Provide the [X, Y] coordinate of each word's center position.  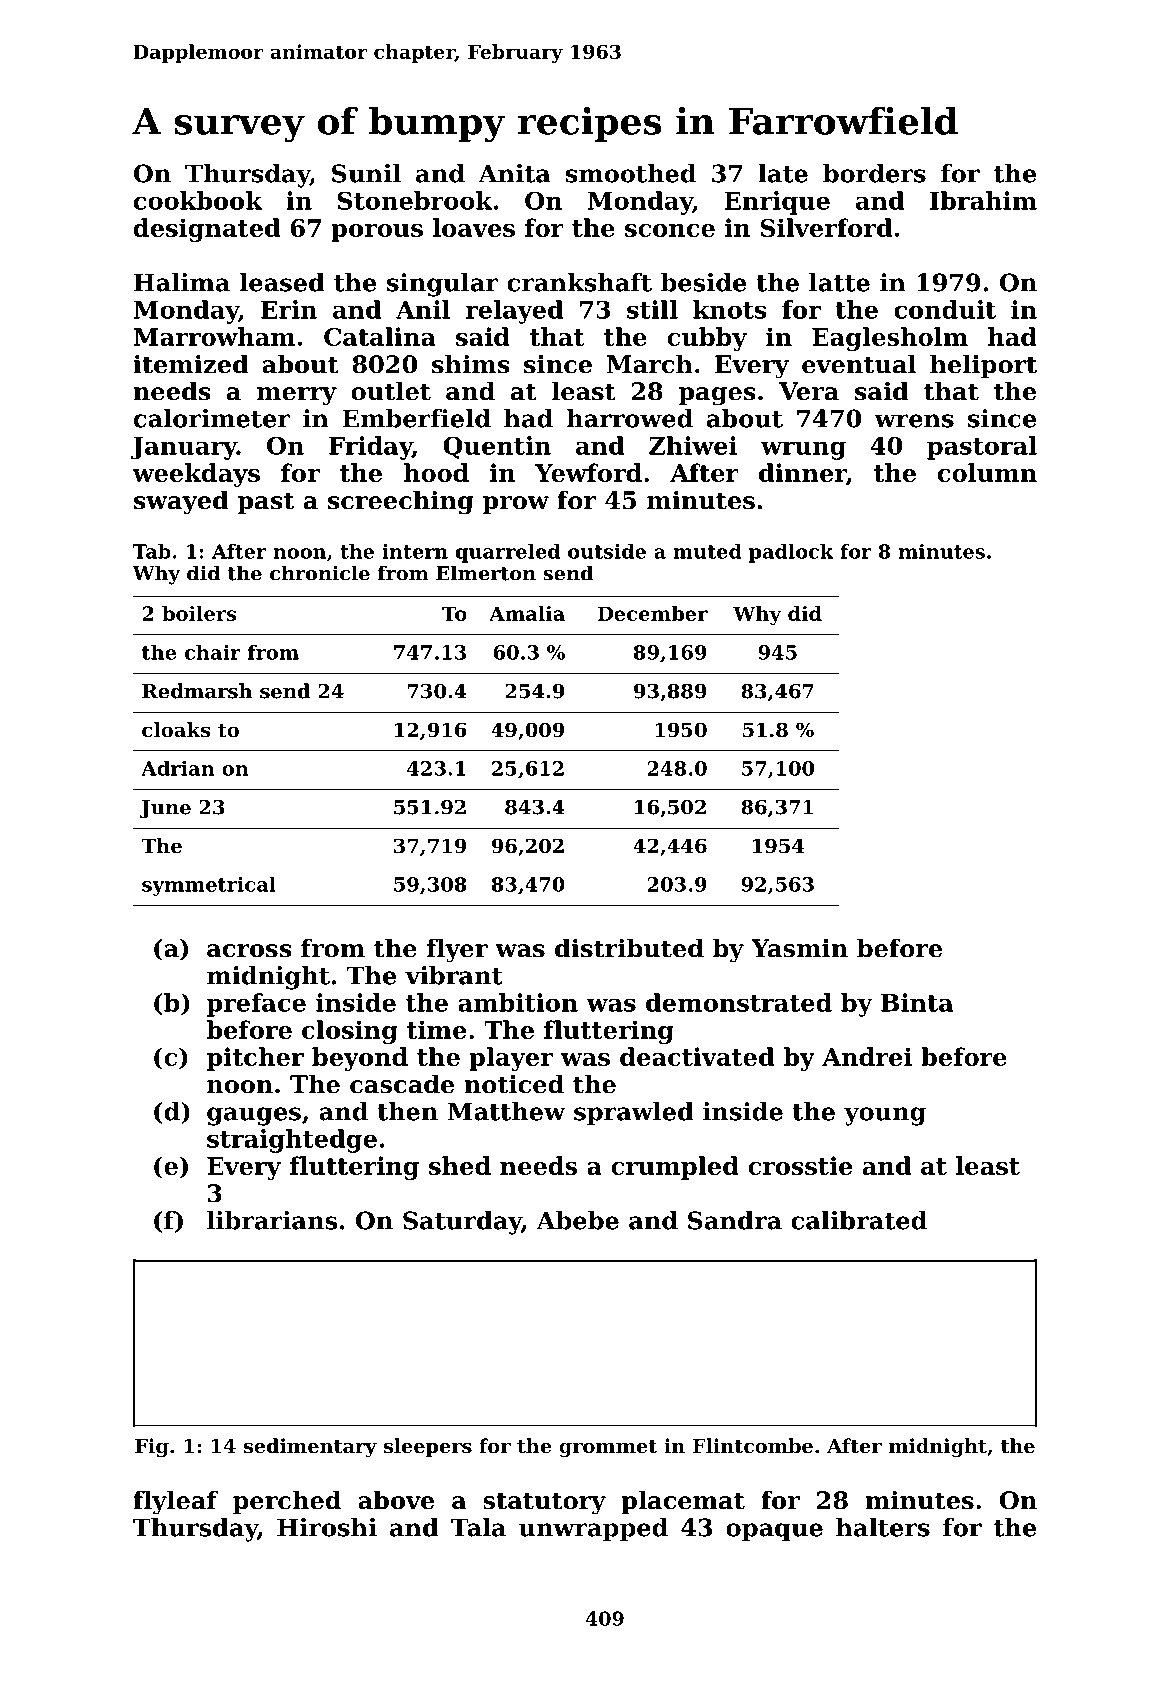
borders [874, 173]
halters [883, 1527]
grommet [608, 1449]
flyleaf [175, 1502]
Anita [514, 173]
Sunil [366, 173]
